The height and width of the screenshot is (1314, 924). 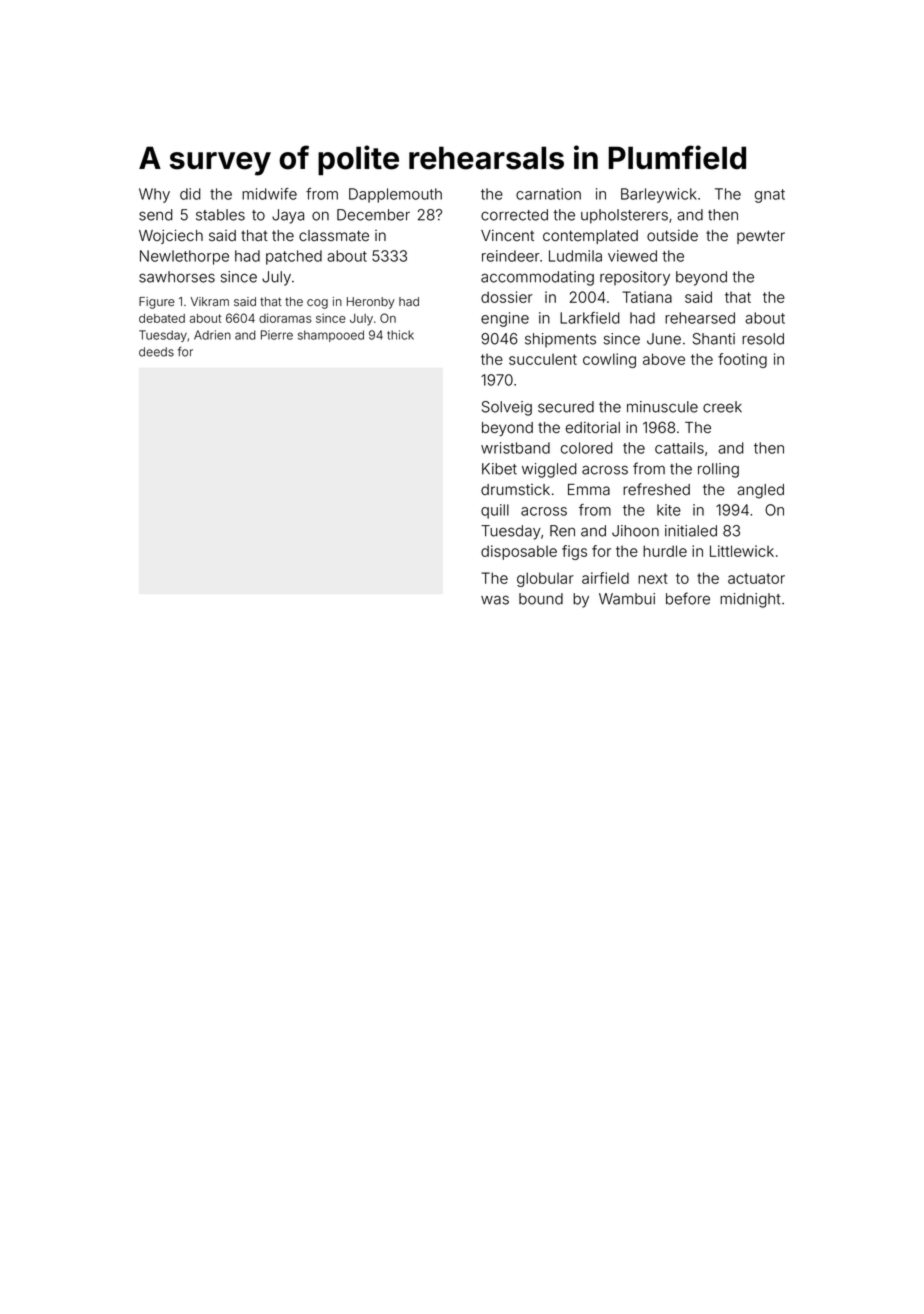 What do you see at coordinates (760, 491) in the screenshot?
I see `angled` at bounding box center [760, 491].
